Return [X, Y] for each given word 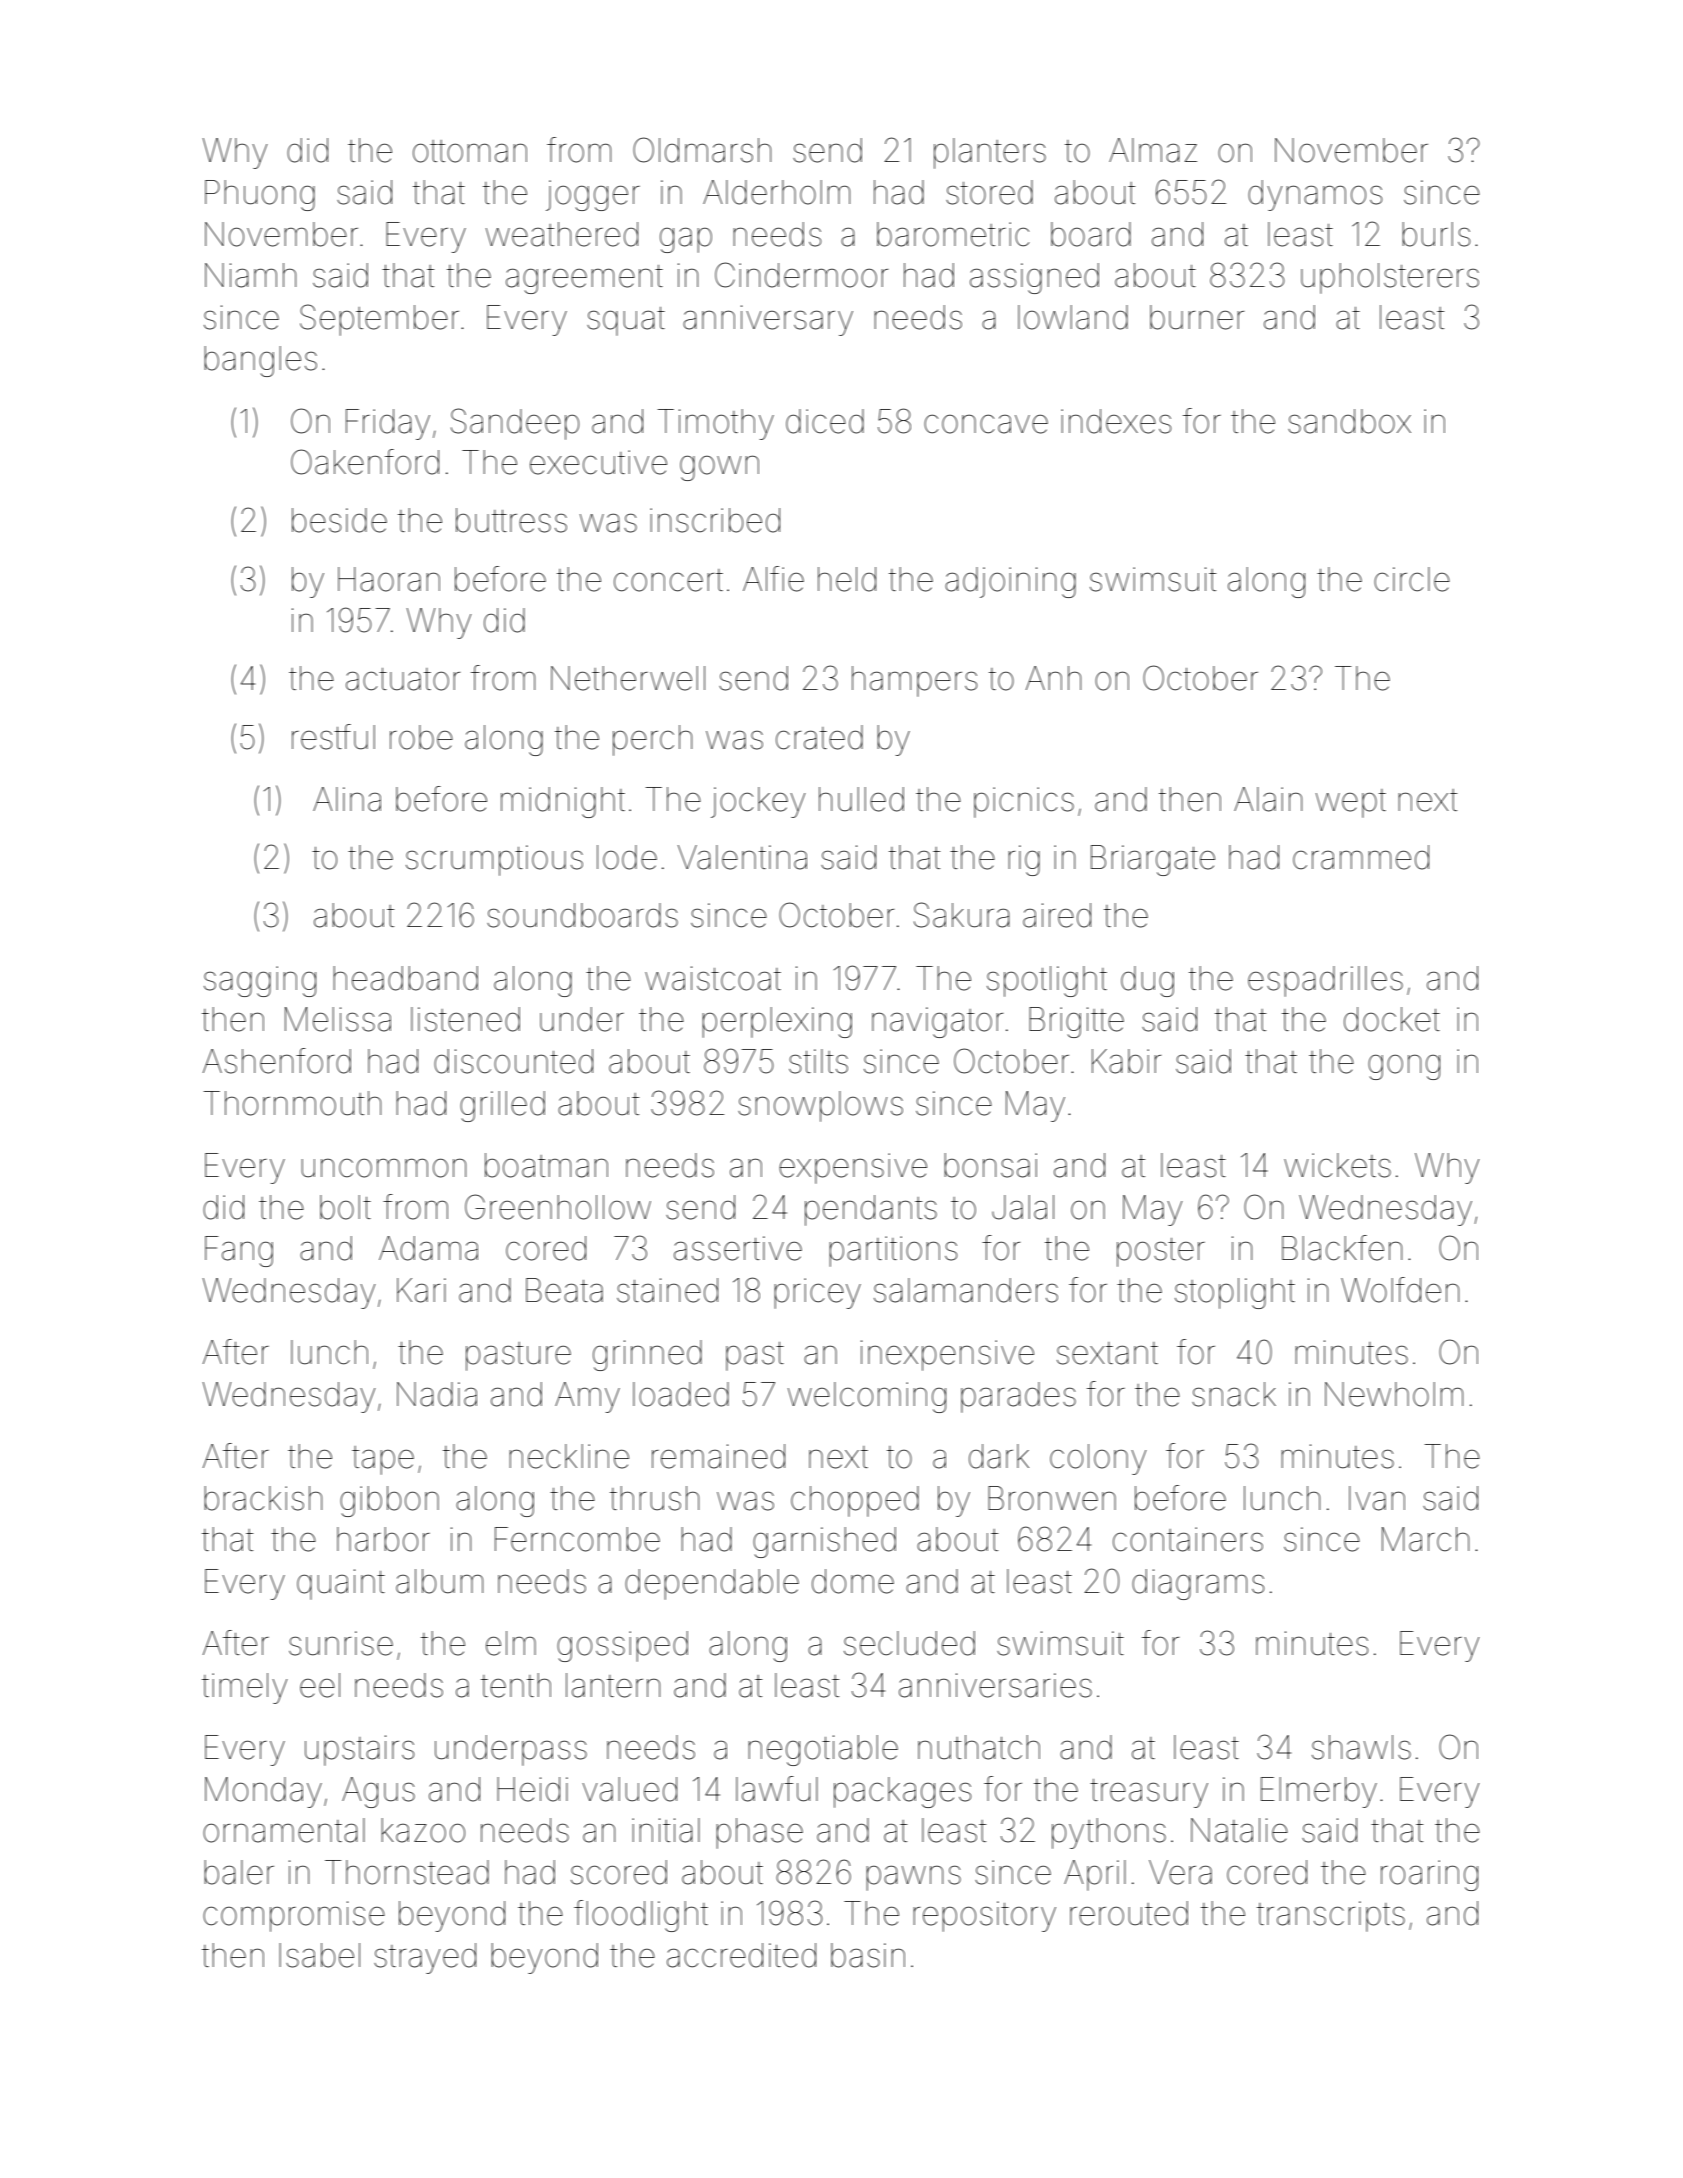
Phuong [260, 195]
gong [1404, 1067]
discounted [513, 1061]
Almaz [1153, 150]
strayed [425, 1958]
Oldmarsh [702, 150]
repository [985, 1916]
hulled [861, 799]
